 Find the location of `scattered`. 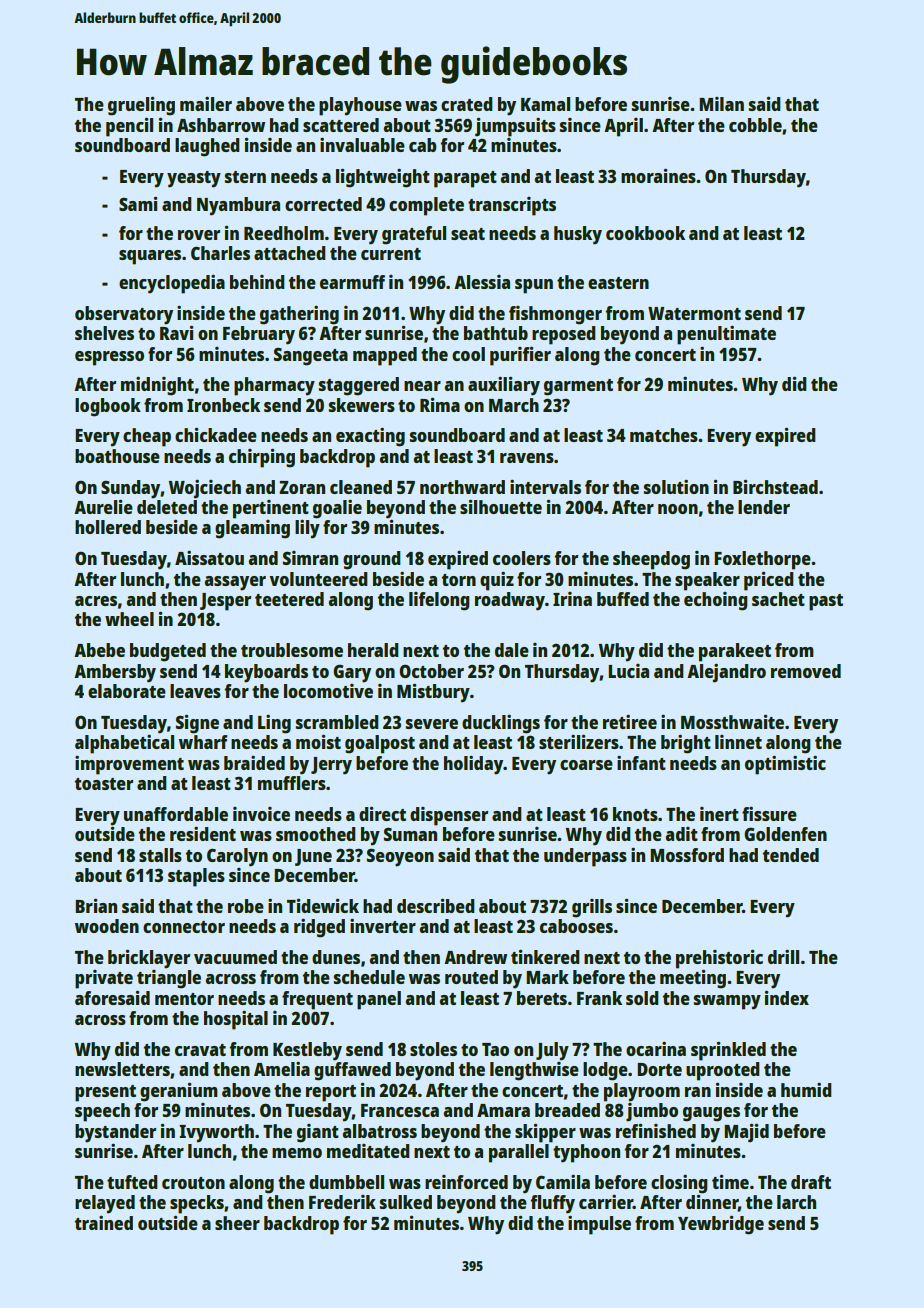

scattered is located at coordinates (341, 125).
